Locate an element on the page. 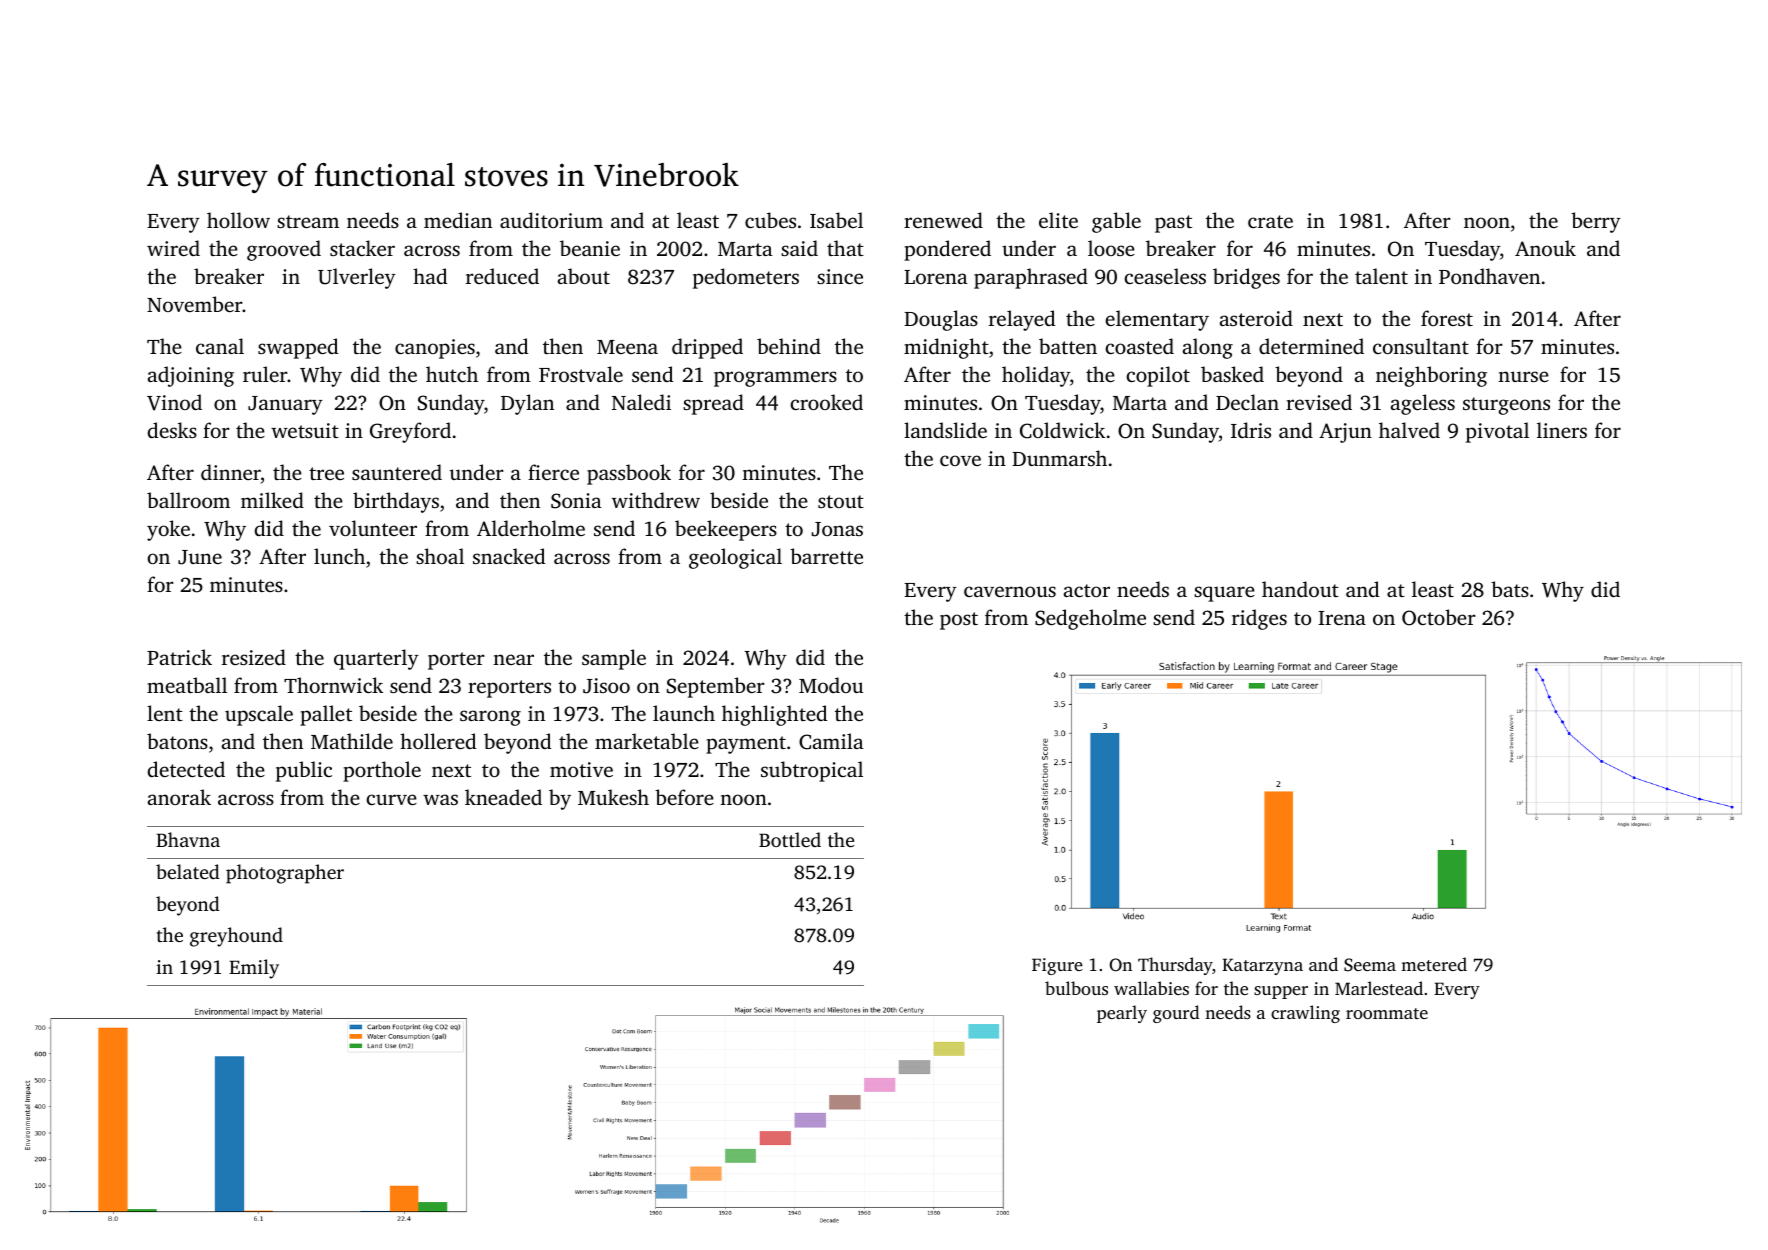  Bottled is located at coordinates (790, 839).
